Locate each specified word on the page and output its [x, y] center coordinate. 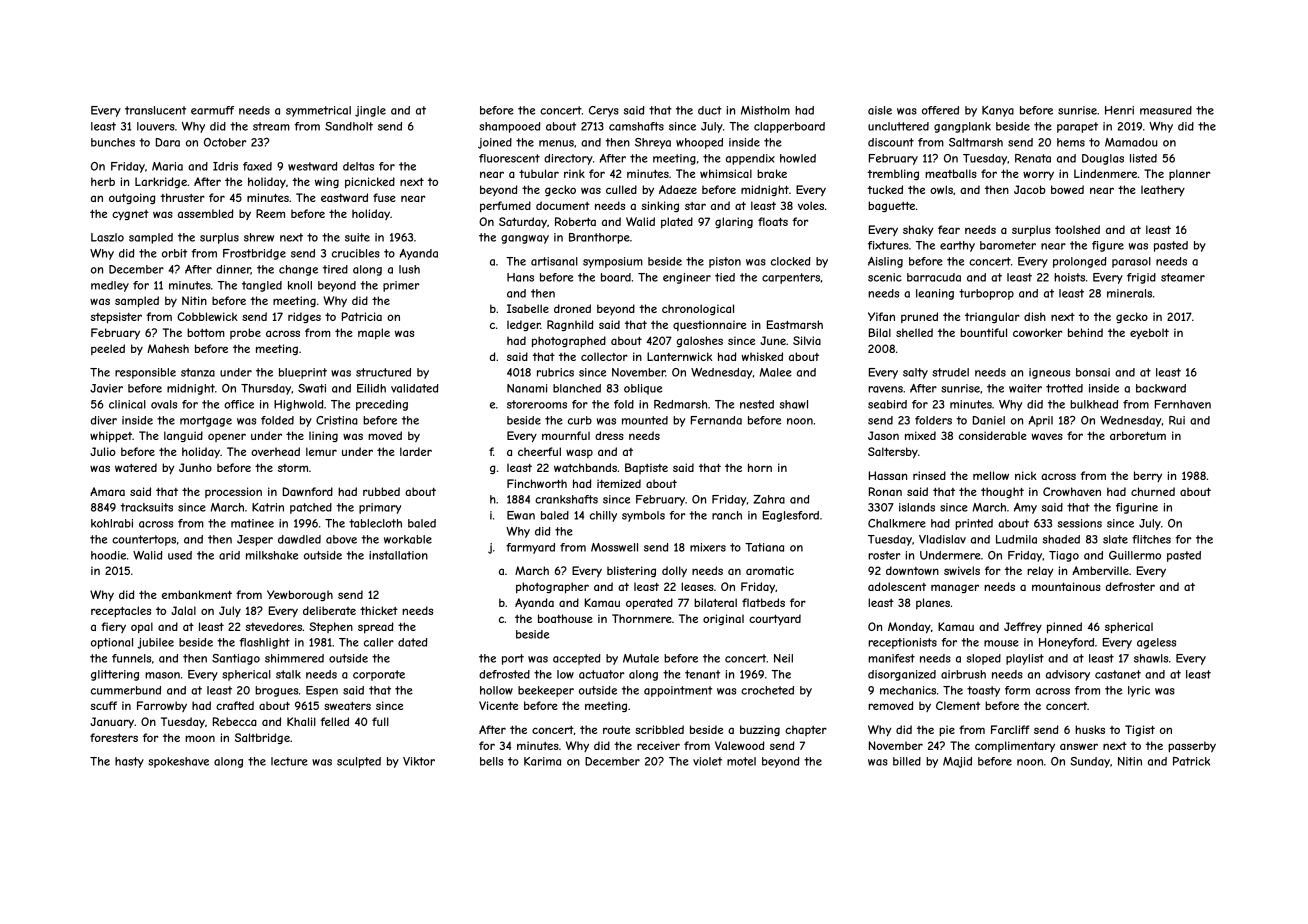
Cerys [604, 111]
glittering [115, 675]
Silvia [807, 340]
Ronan [885, 491]
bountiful [983, 332]
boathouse [565, 618]
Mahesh [168, 348]
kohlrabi [112, 523]
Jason [883, 435]
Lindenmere [1105, 173]
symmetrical [318, 111]
